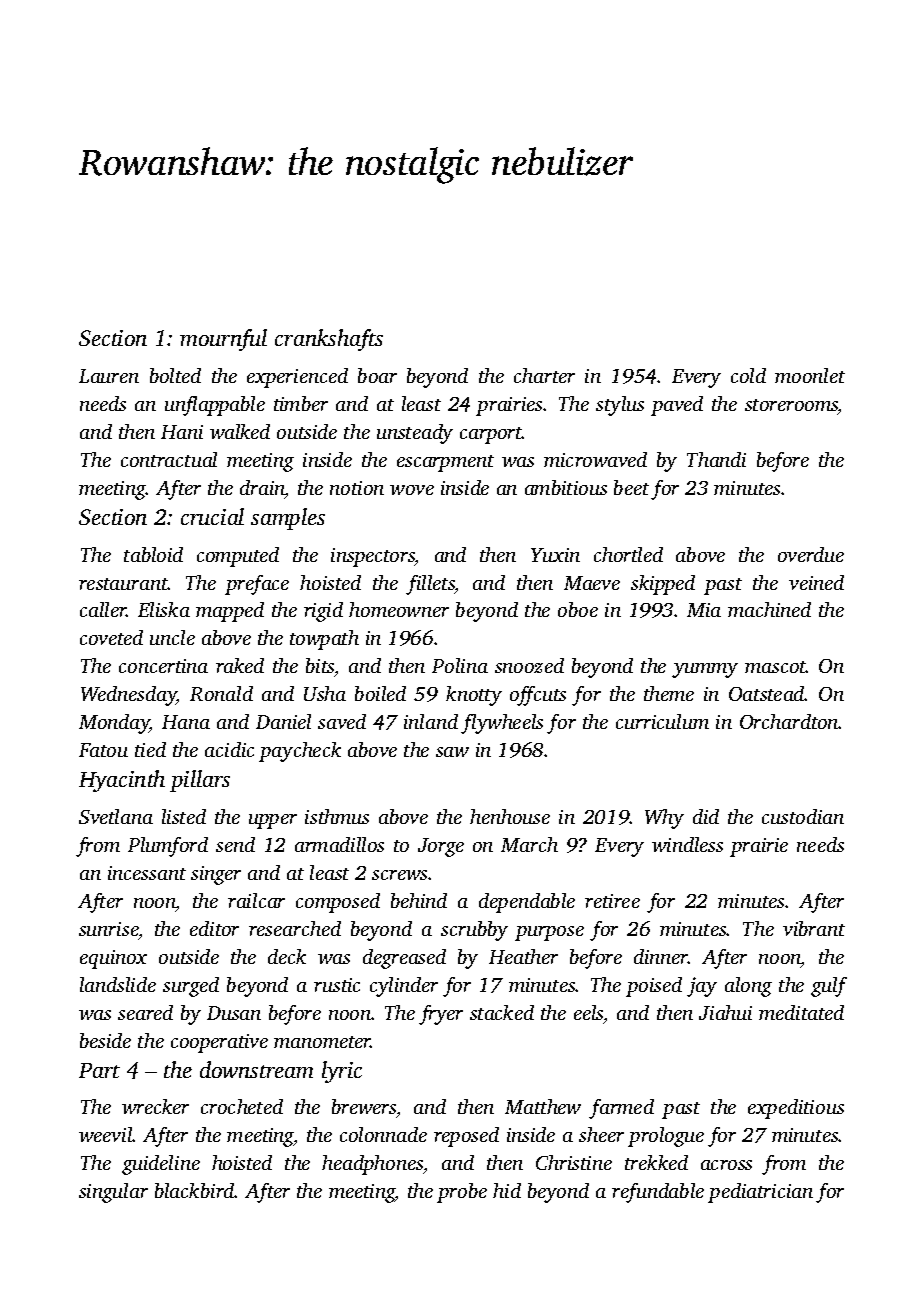  What do you see at coordinates (810, 375) in the page?
I see `moonlet` at bounding box center [810, 375].
